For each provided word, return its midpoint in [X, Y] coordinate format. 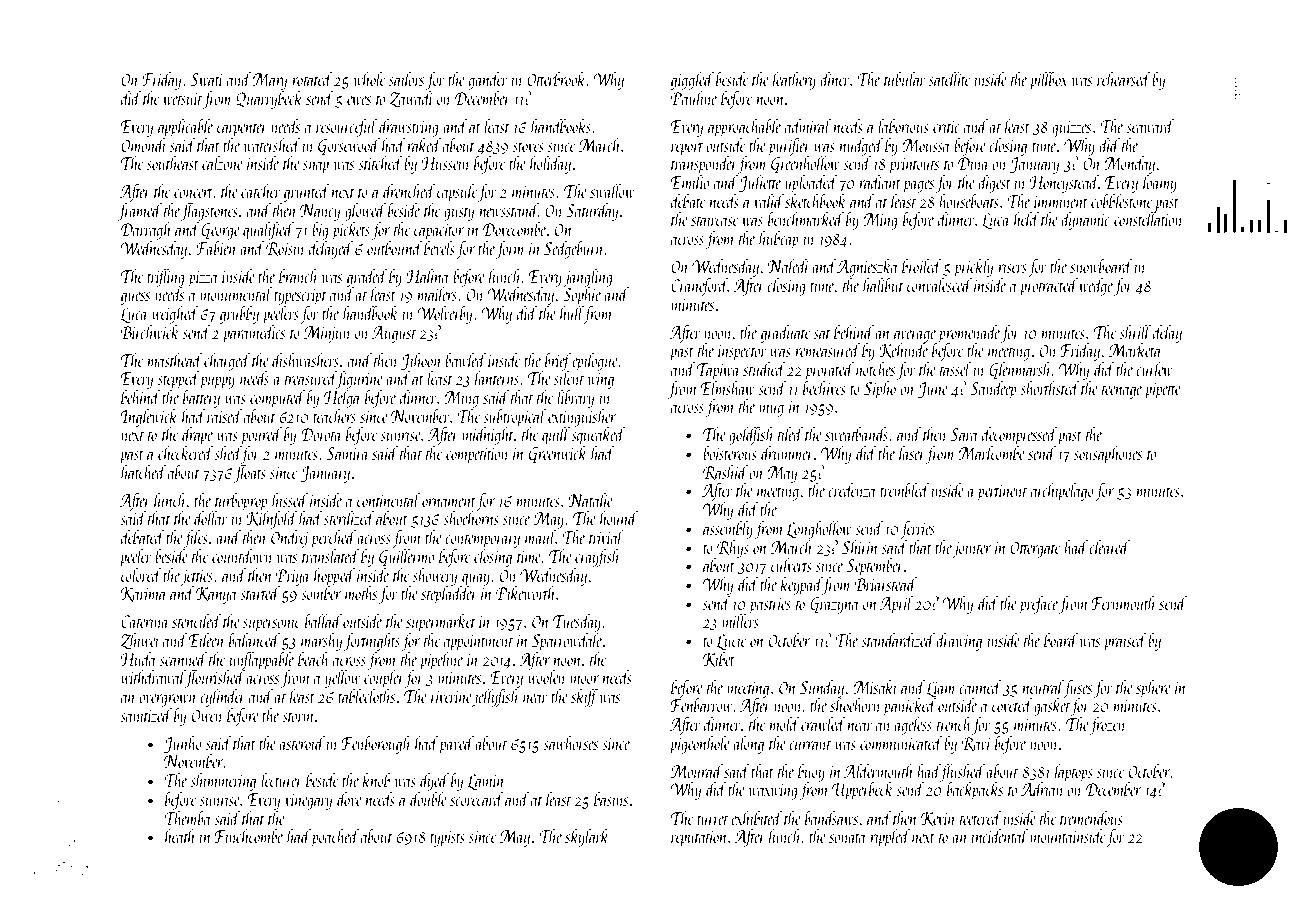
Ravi [976, 744]
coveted [1012, 705]
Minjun [327, 334]
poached [335, 838]
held [1027, 219]
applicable [185, 128]
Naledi [788, 266]
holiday [550, 165]
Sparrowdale [567, 642]
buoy [811, 773]
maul [540, 537]
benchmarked [806, 219]
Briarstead [886, 584]
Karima [143, 594]
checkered [185, 453]
